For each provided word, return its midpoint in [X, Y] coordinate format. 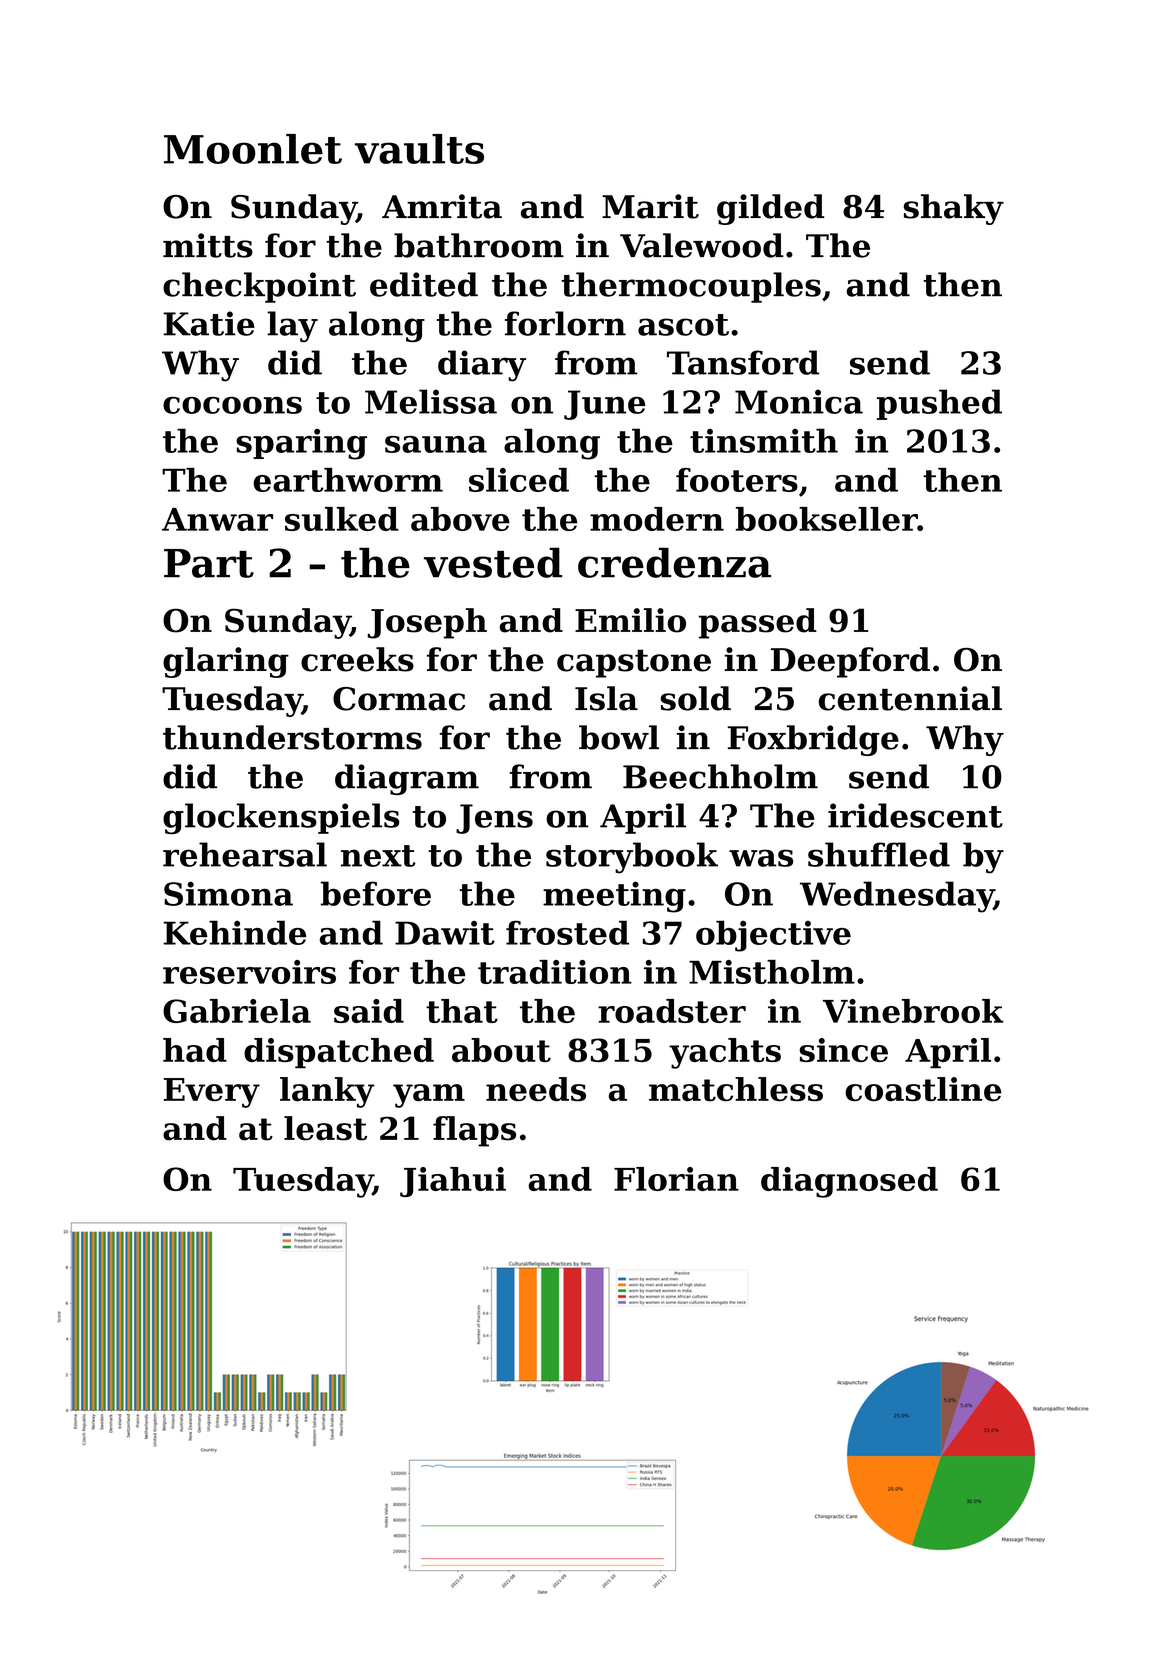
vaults [419, 149]
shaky [954, 209]
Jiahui [453, 1182]
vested [493, 562]
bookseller [827, 519]
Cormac [399, 699]
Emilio [630, 620]
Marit [650, 206]
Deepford [850, 662]
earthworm [348, 480]
